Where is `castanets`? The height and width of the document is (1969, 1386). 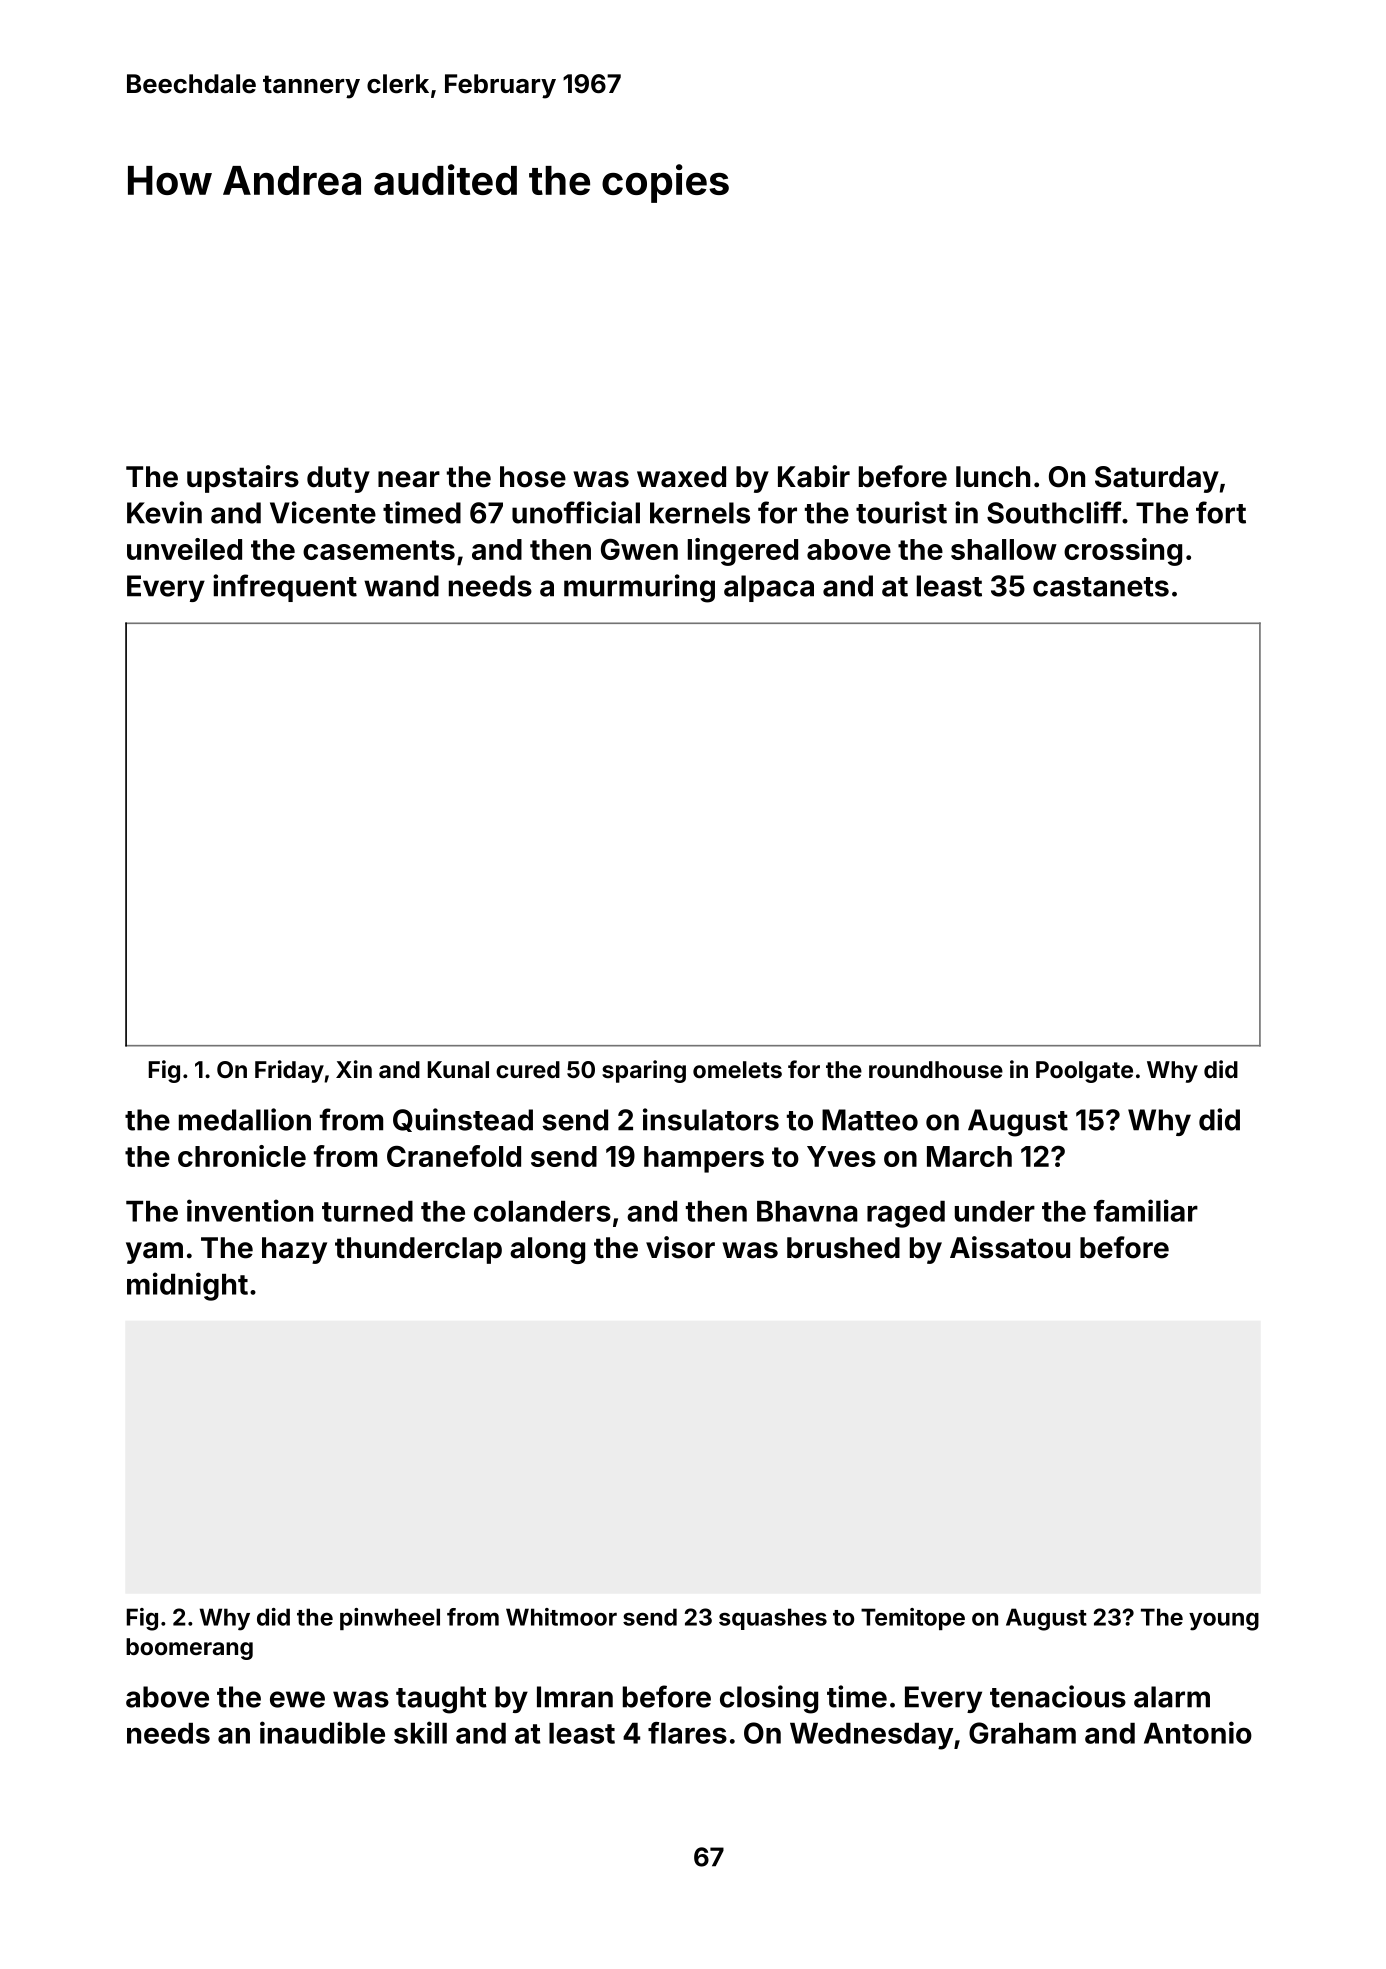
castanets is located at coordinates (1101, 587).
